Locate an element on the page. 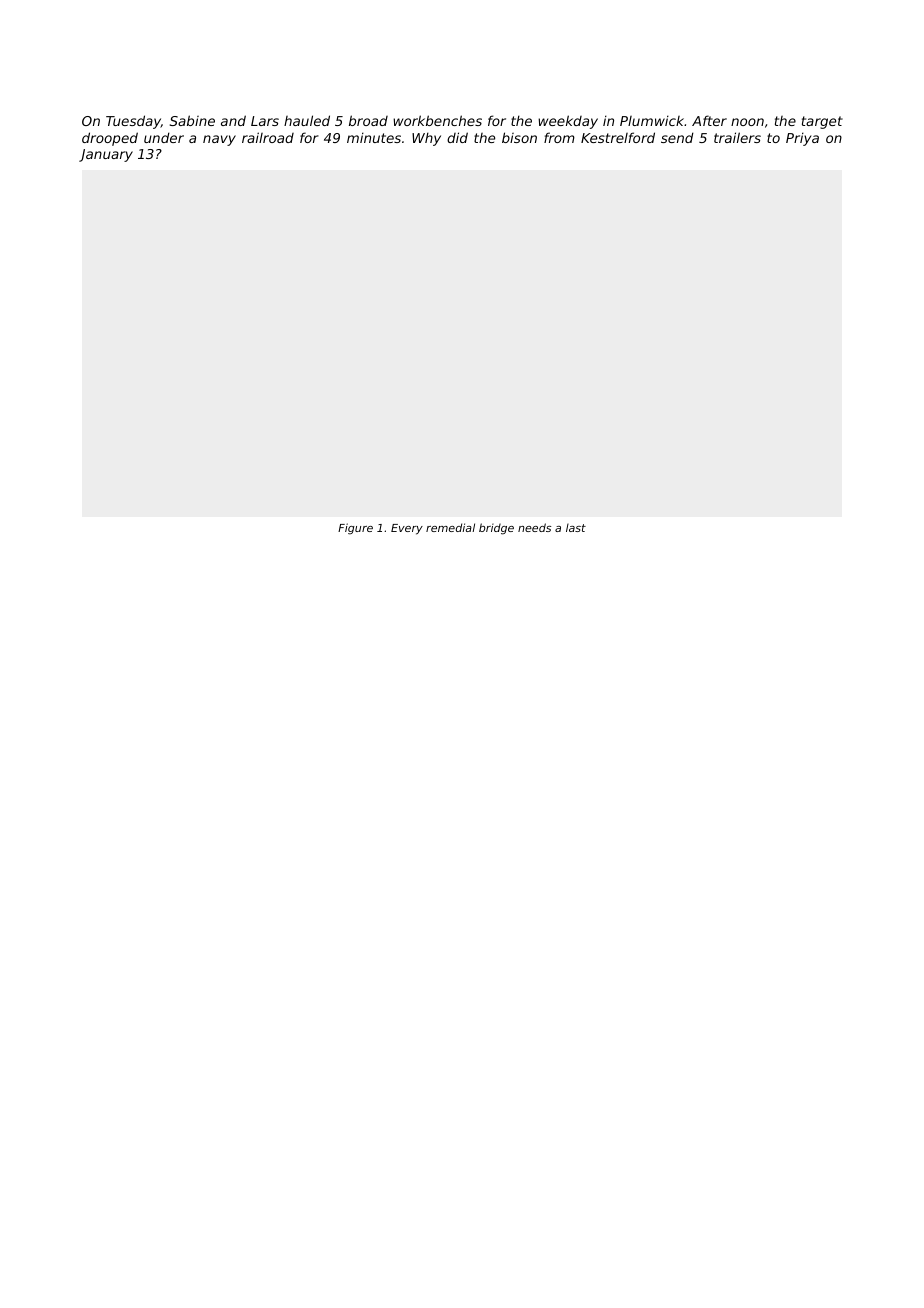  Figure is located at coordinates (355, 529).
